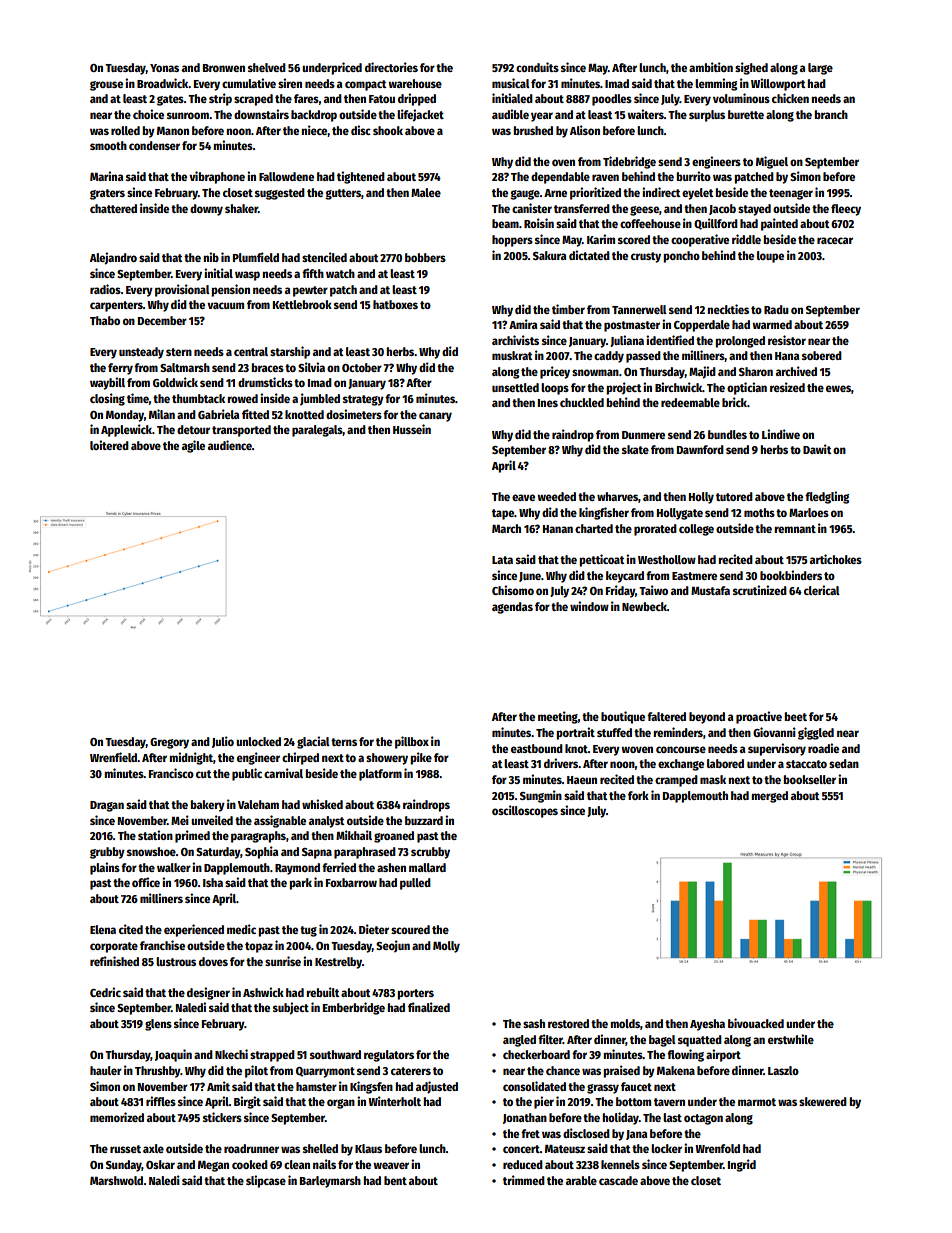  Describe the element at coordinates (173, 1055) in the page. I see `Joaquin` at that location.
